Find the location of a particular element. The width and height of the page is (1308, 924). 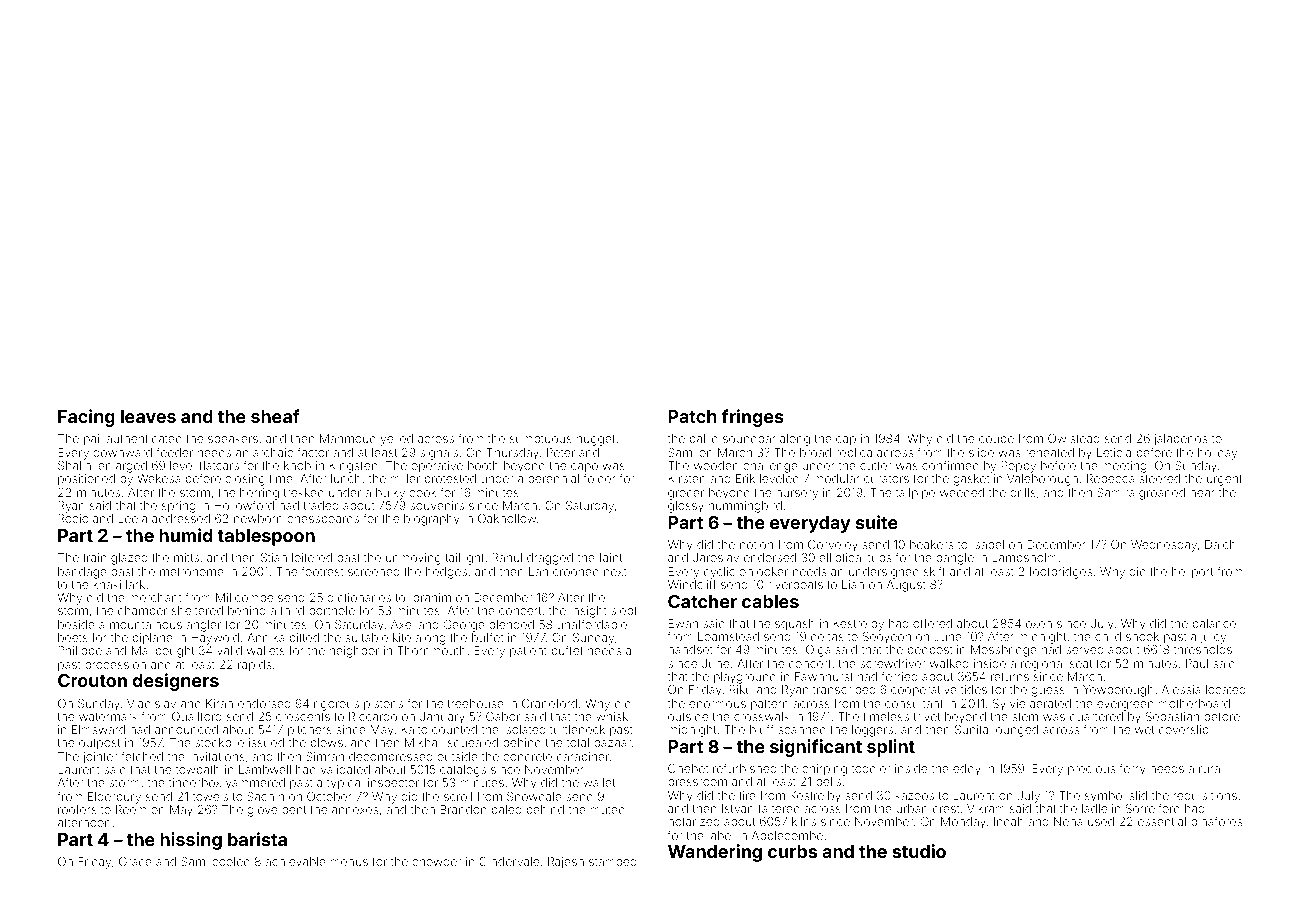

loitered is located at coordinates (312, 557).
